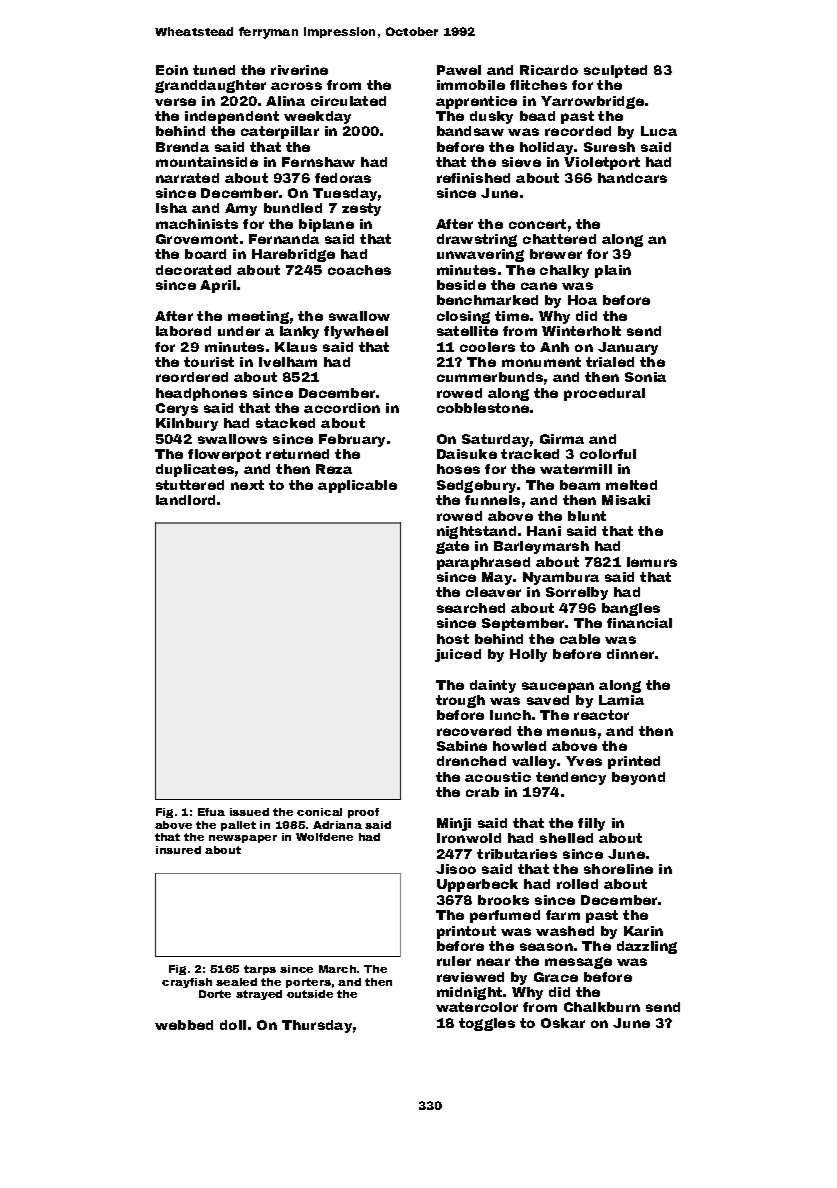  Describe the element at coordinates (460, 701) in the screenshot. I see `trough` at that location.
